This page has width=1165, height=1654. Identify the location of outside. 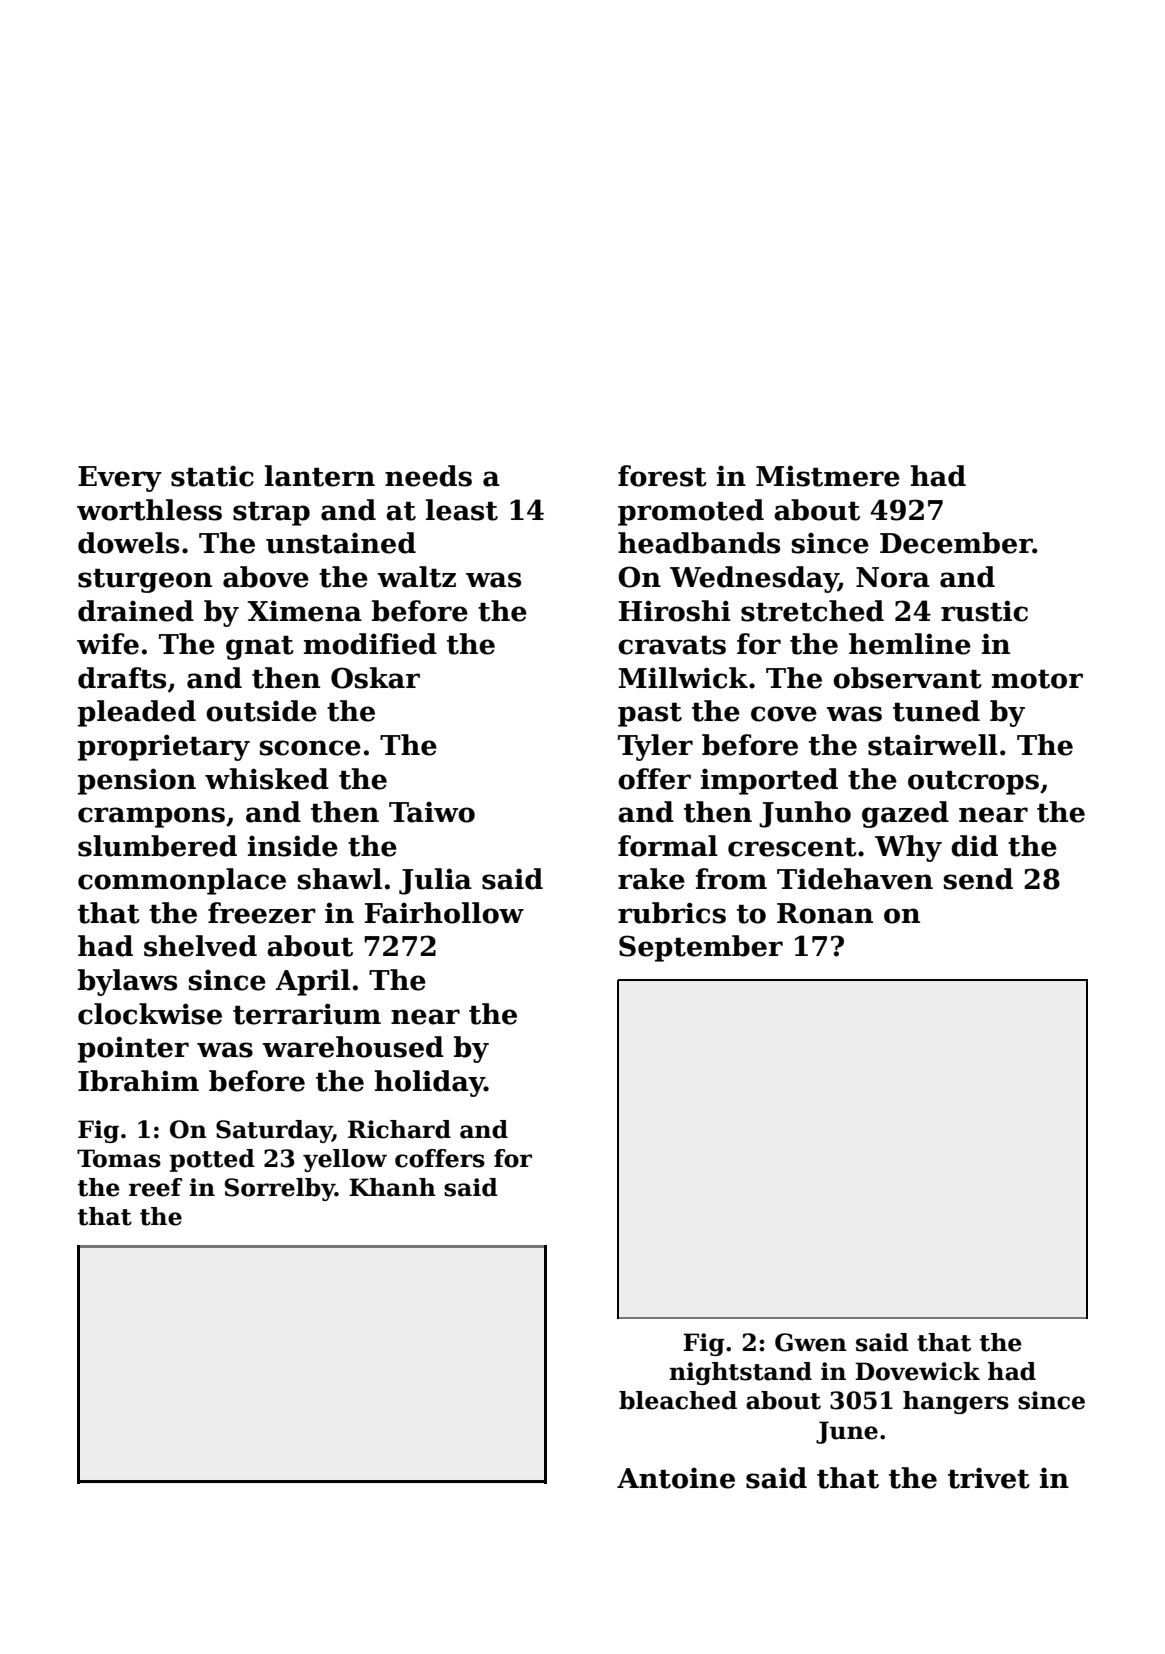
(261, 711).
